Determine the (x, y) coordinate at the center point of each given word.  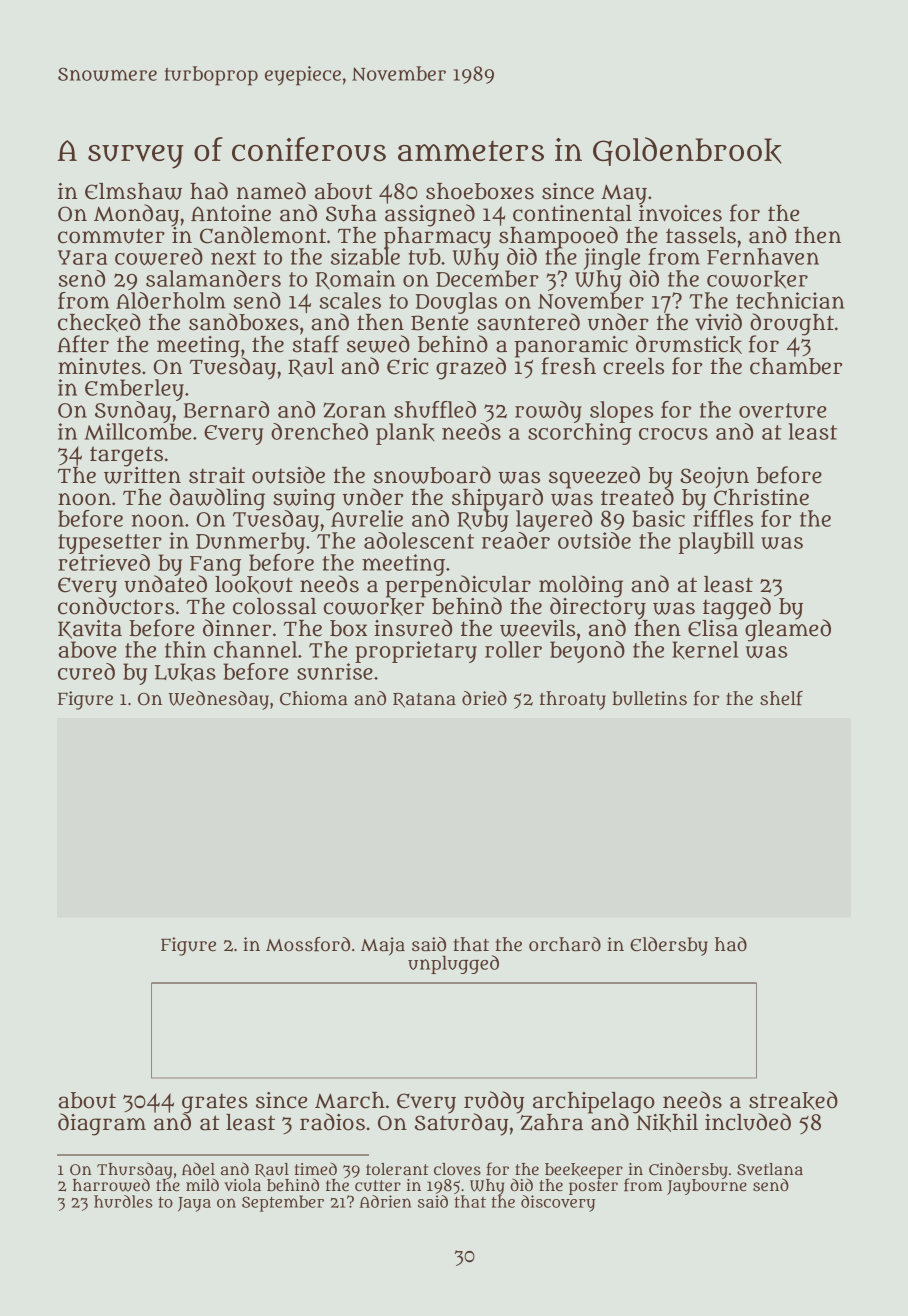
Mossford (308, 944)
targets (126, 456)
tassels (701, 235)
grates (215, 1103)
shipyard (497, 499)
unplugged (453, 964)
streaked (793, 1100)
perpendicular (458, 586)
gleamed (788, 630)
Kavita (90, 629)
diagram (102, 1124)
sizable (365, 256)
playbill (716, 543)
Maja (383, 946)
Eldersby (669, 946)
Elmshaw (133, 191)
